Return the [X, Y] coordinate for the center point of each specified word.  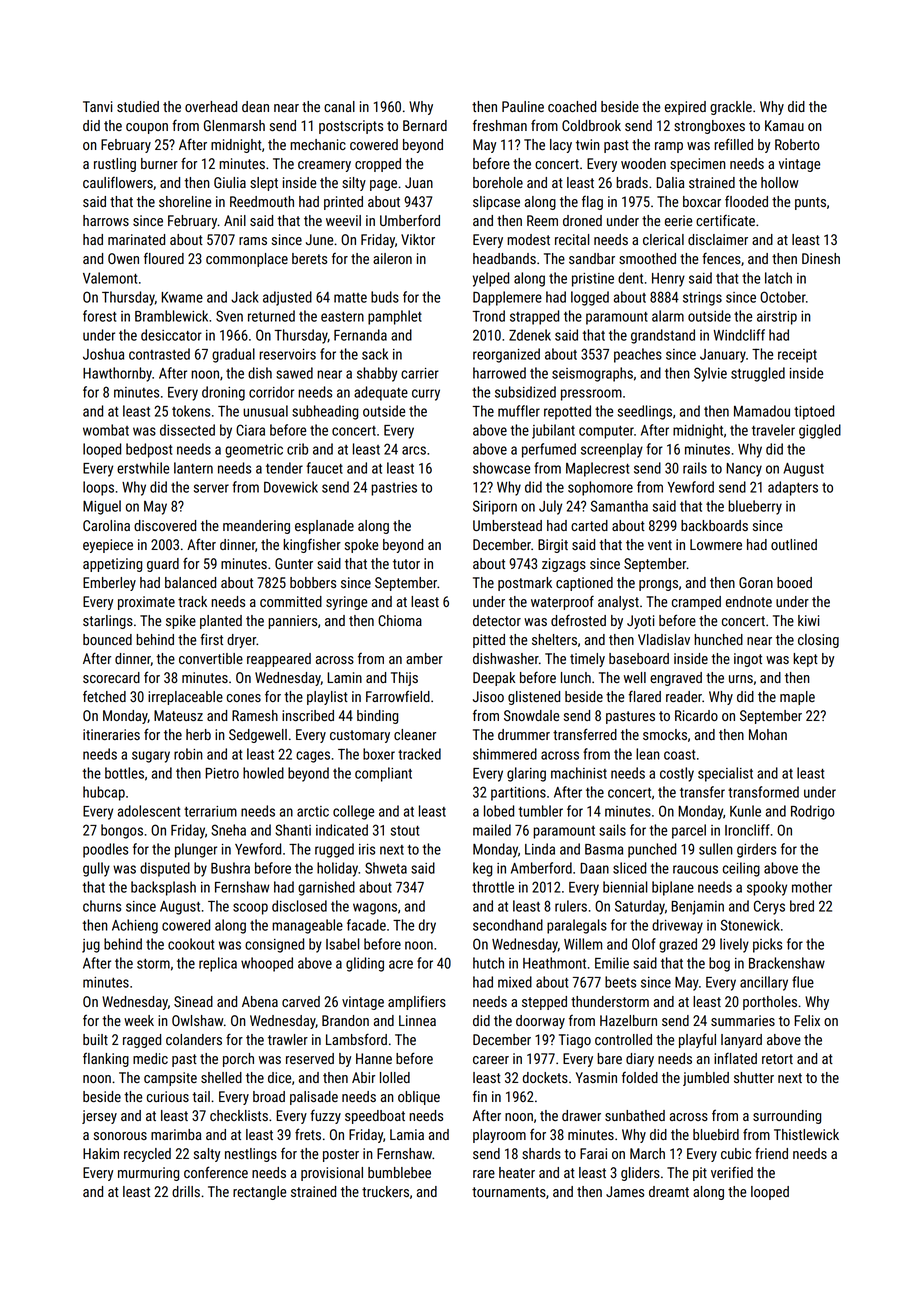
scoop [250, 909]
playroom [499, 1136]
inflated [735, 1058]
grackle [731, 108]
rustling [115, 165]
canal [339, 106]
